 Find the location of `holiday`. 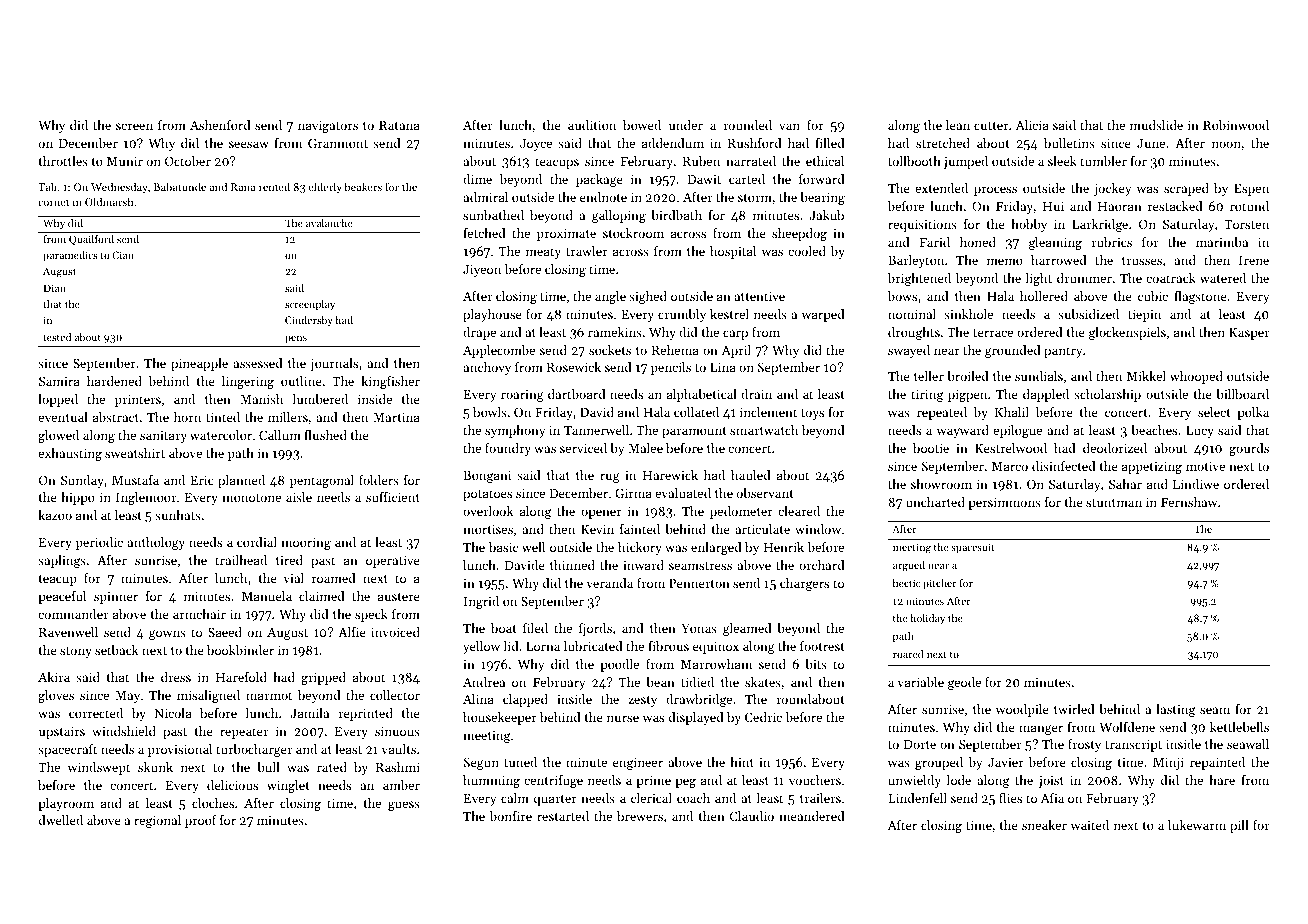

holiday is located at coordinates (927, 619).
